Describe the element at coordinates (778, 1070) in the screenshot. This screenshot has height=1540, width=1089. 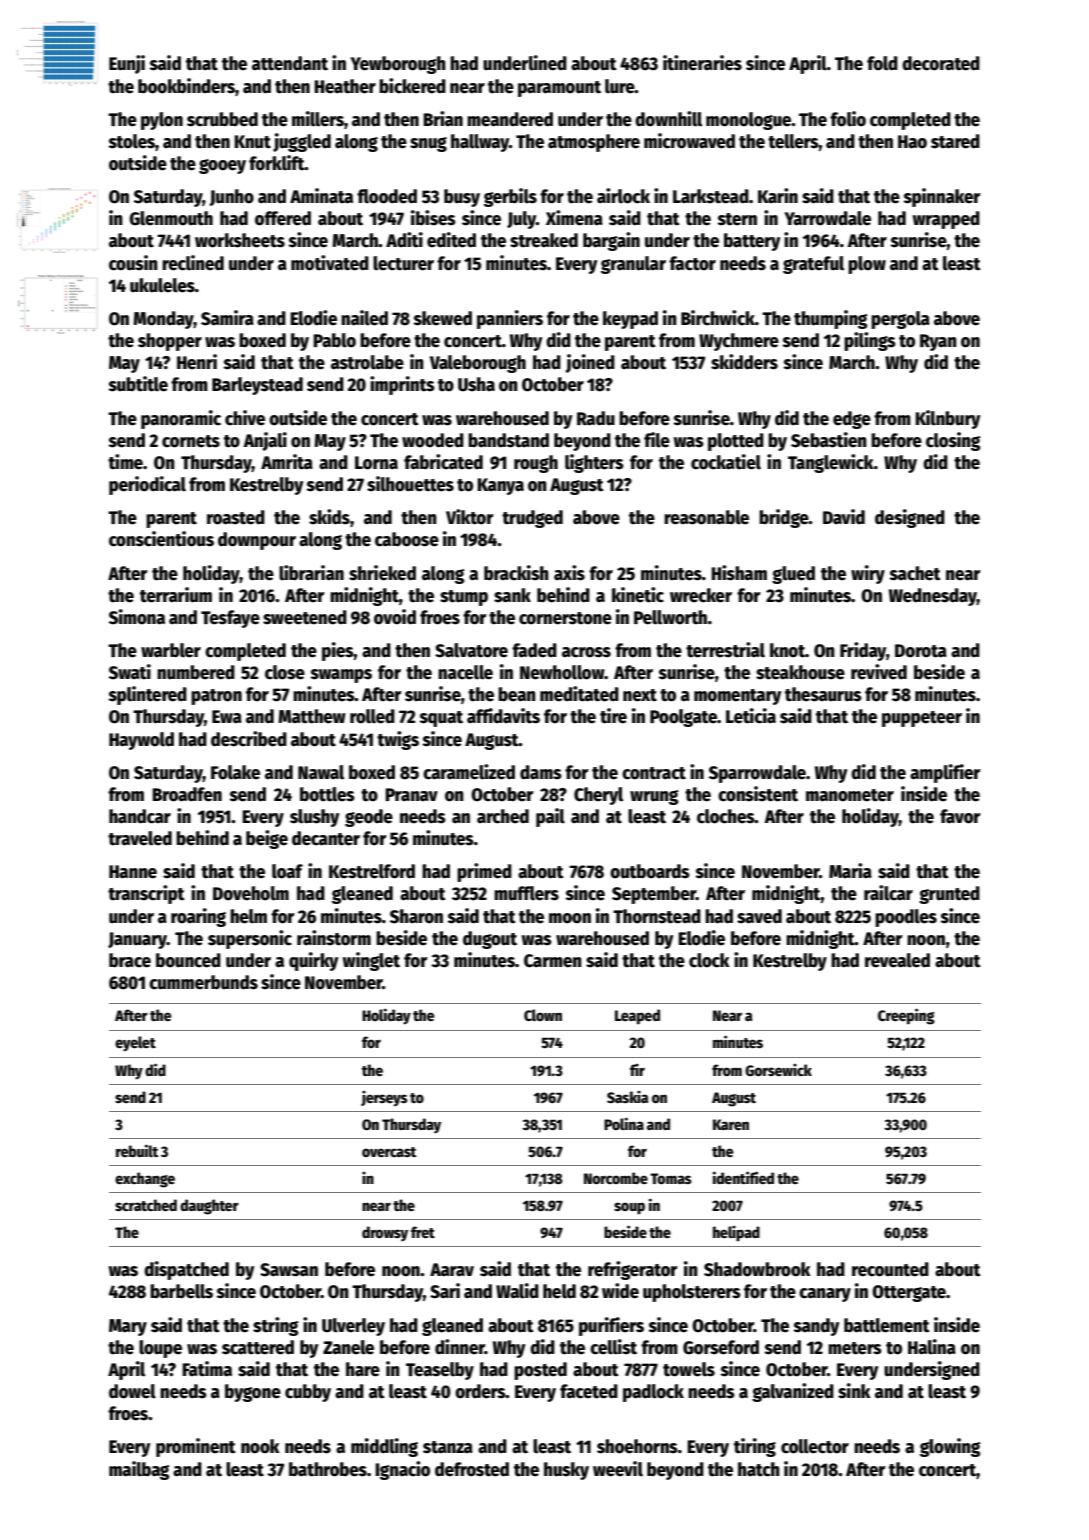
I see `Gorsewick` at that location.
